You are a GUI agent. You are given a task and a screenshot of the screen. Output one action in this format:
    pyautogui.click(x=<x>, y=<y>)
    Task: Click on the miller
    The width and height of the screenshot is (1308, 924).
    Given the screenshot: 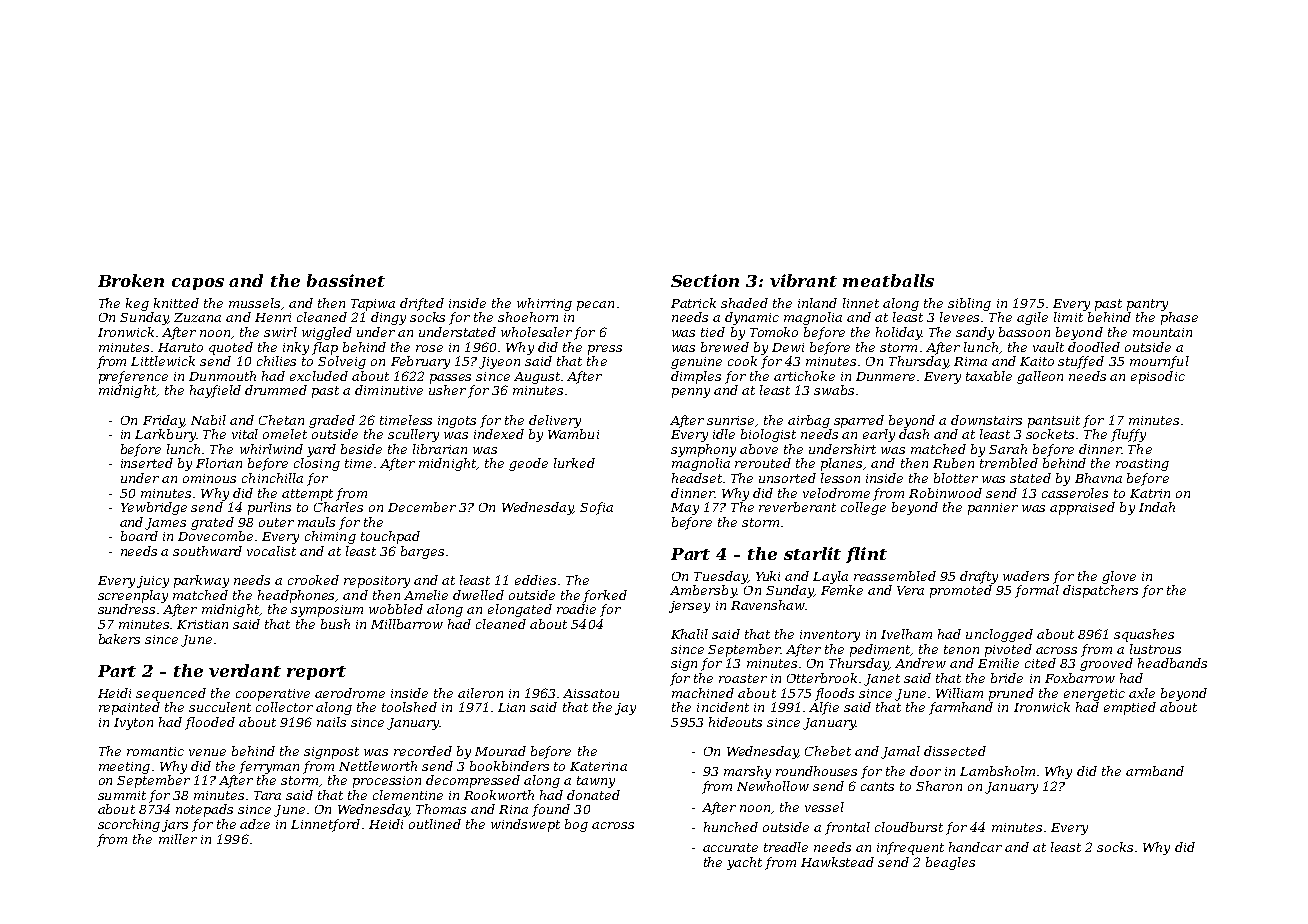 What is the action you would take?
    pyautogui.click(x=178, y=839)
